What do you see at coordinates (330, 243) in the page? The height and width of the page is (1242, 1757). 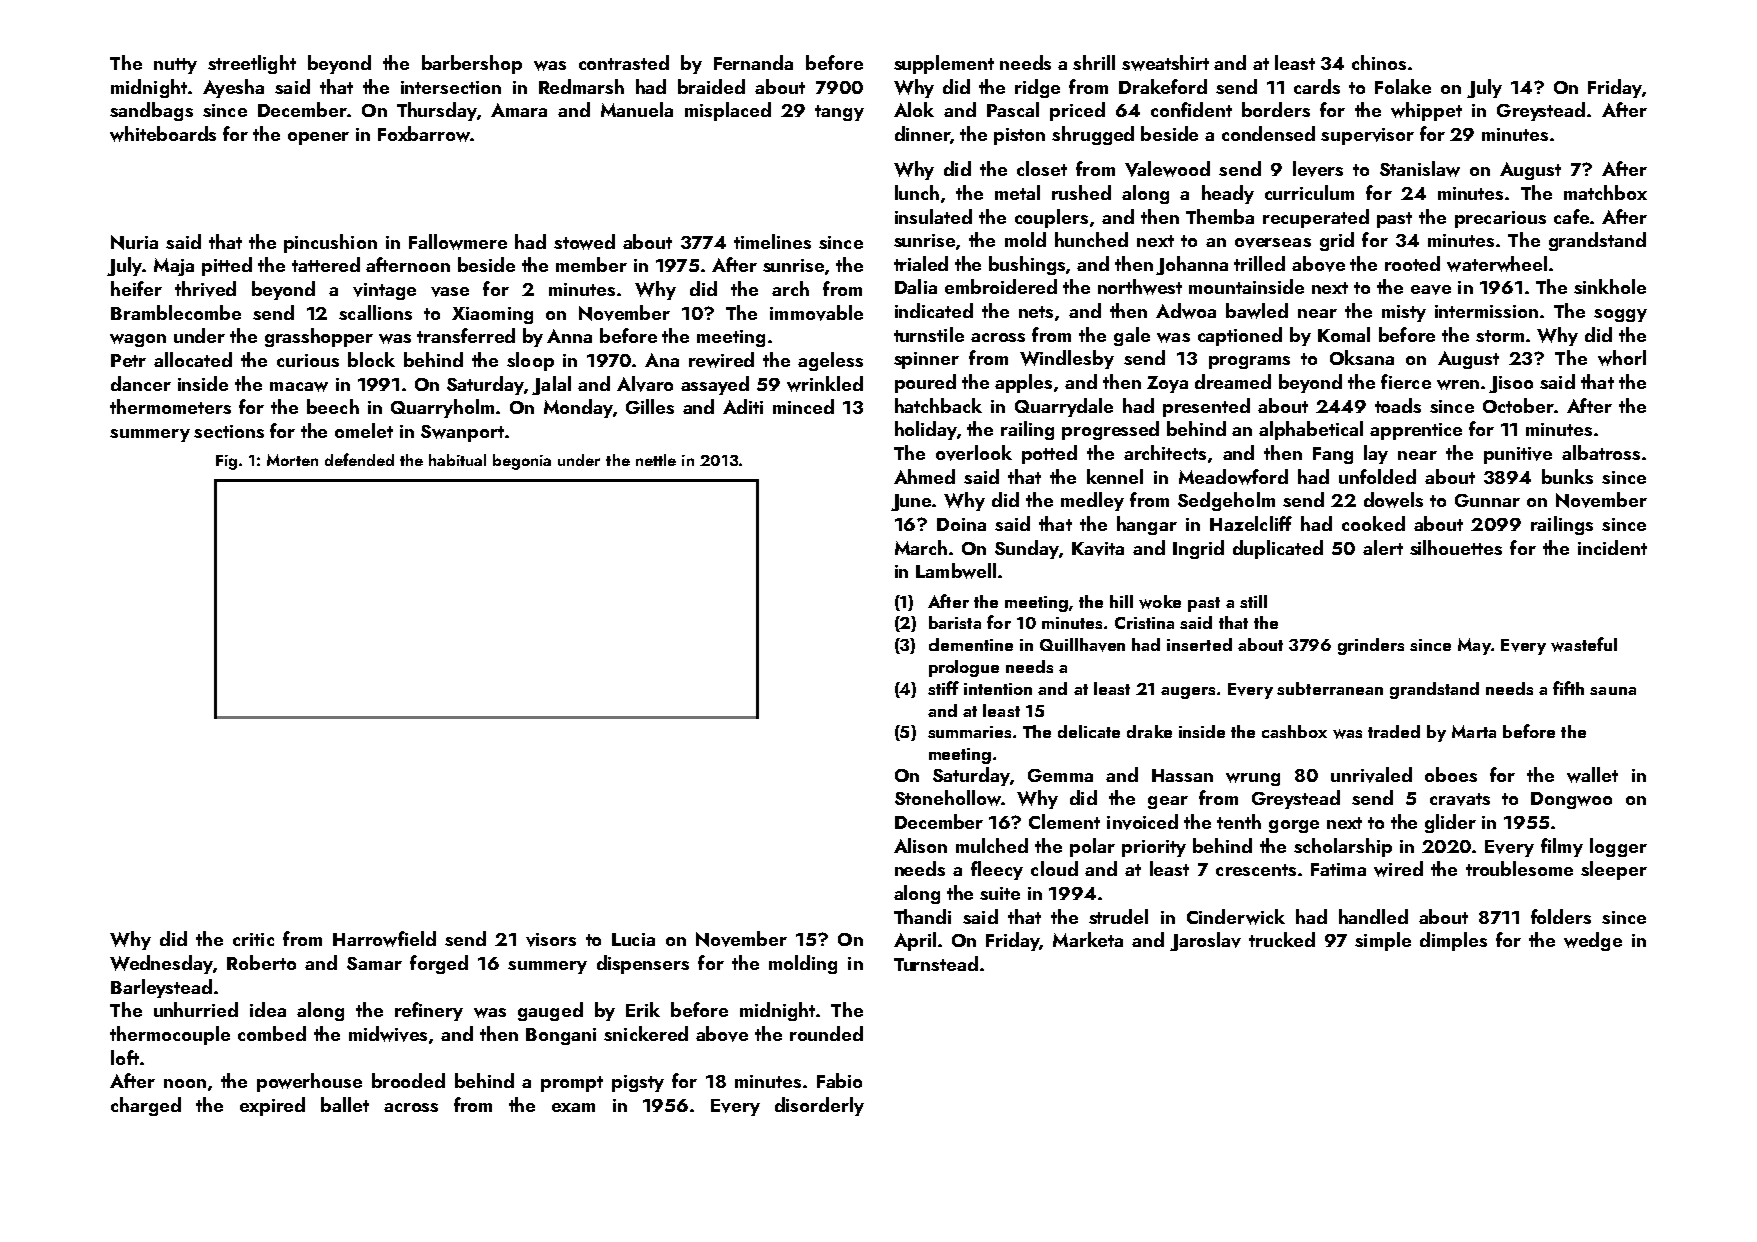 I see `pincushion` at bounding box center [330, 243].
